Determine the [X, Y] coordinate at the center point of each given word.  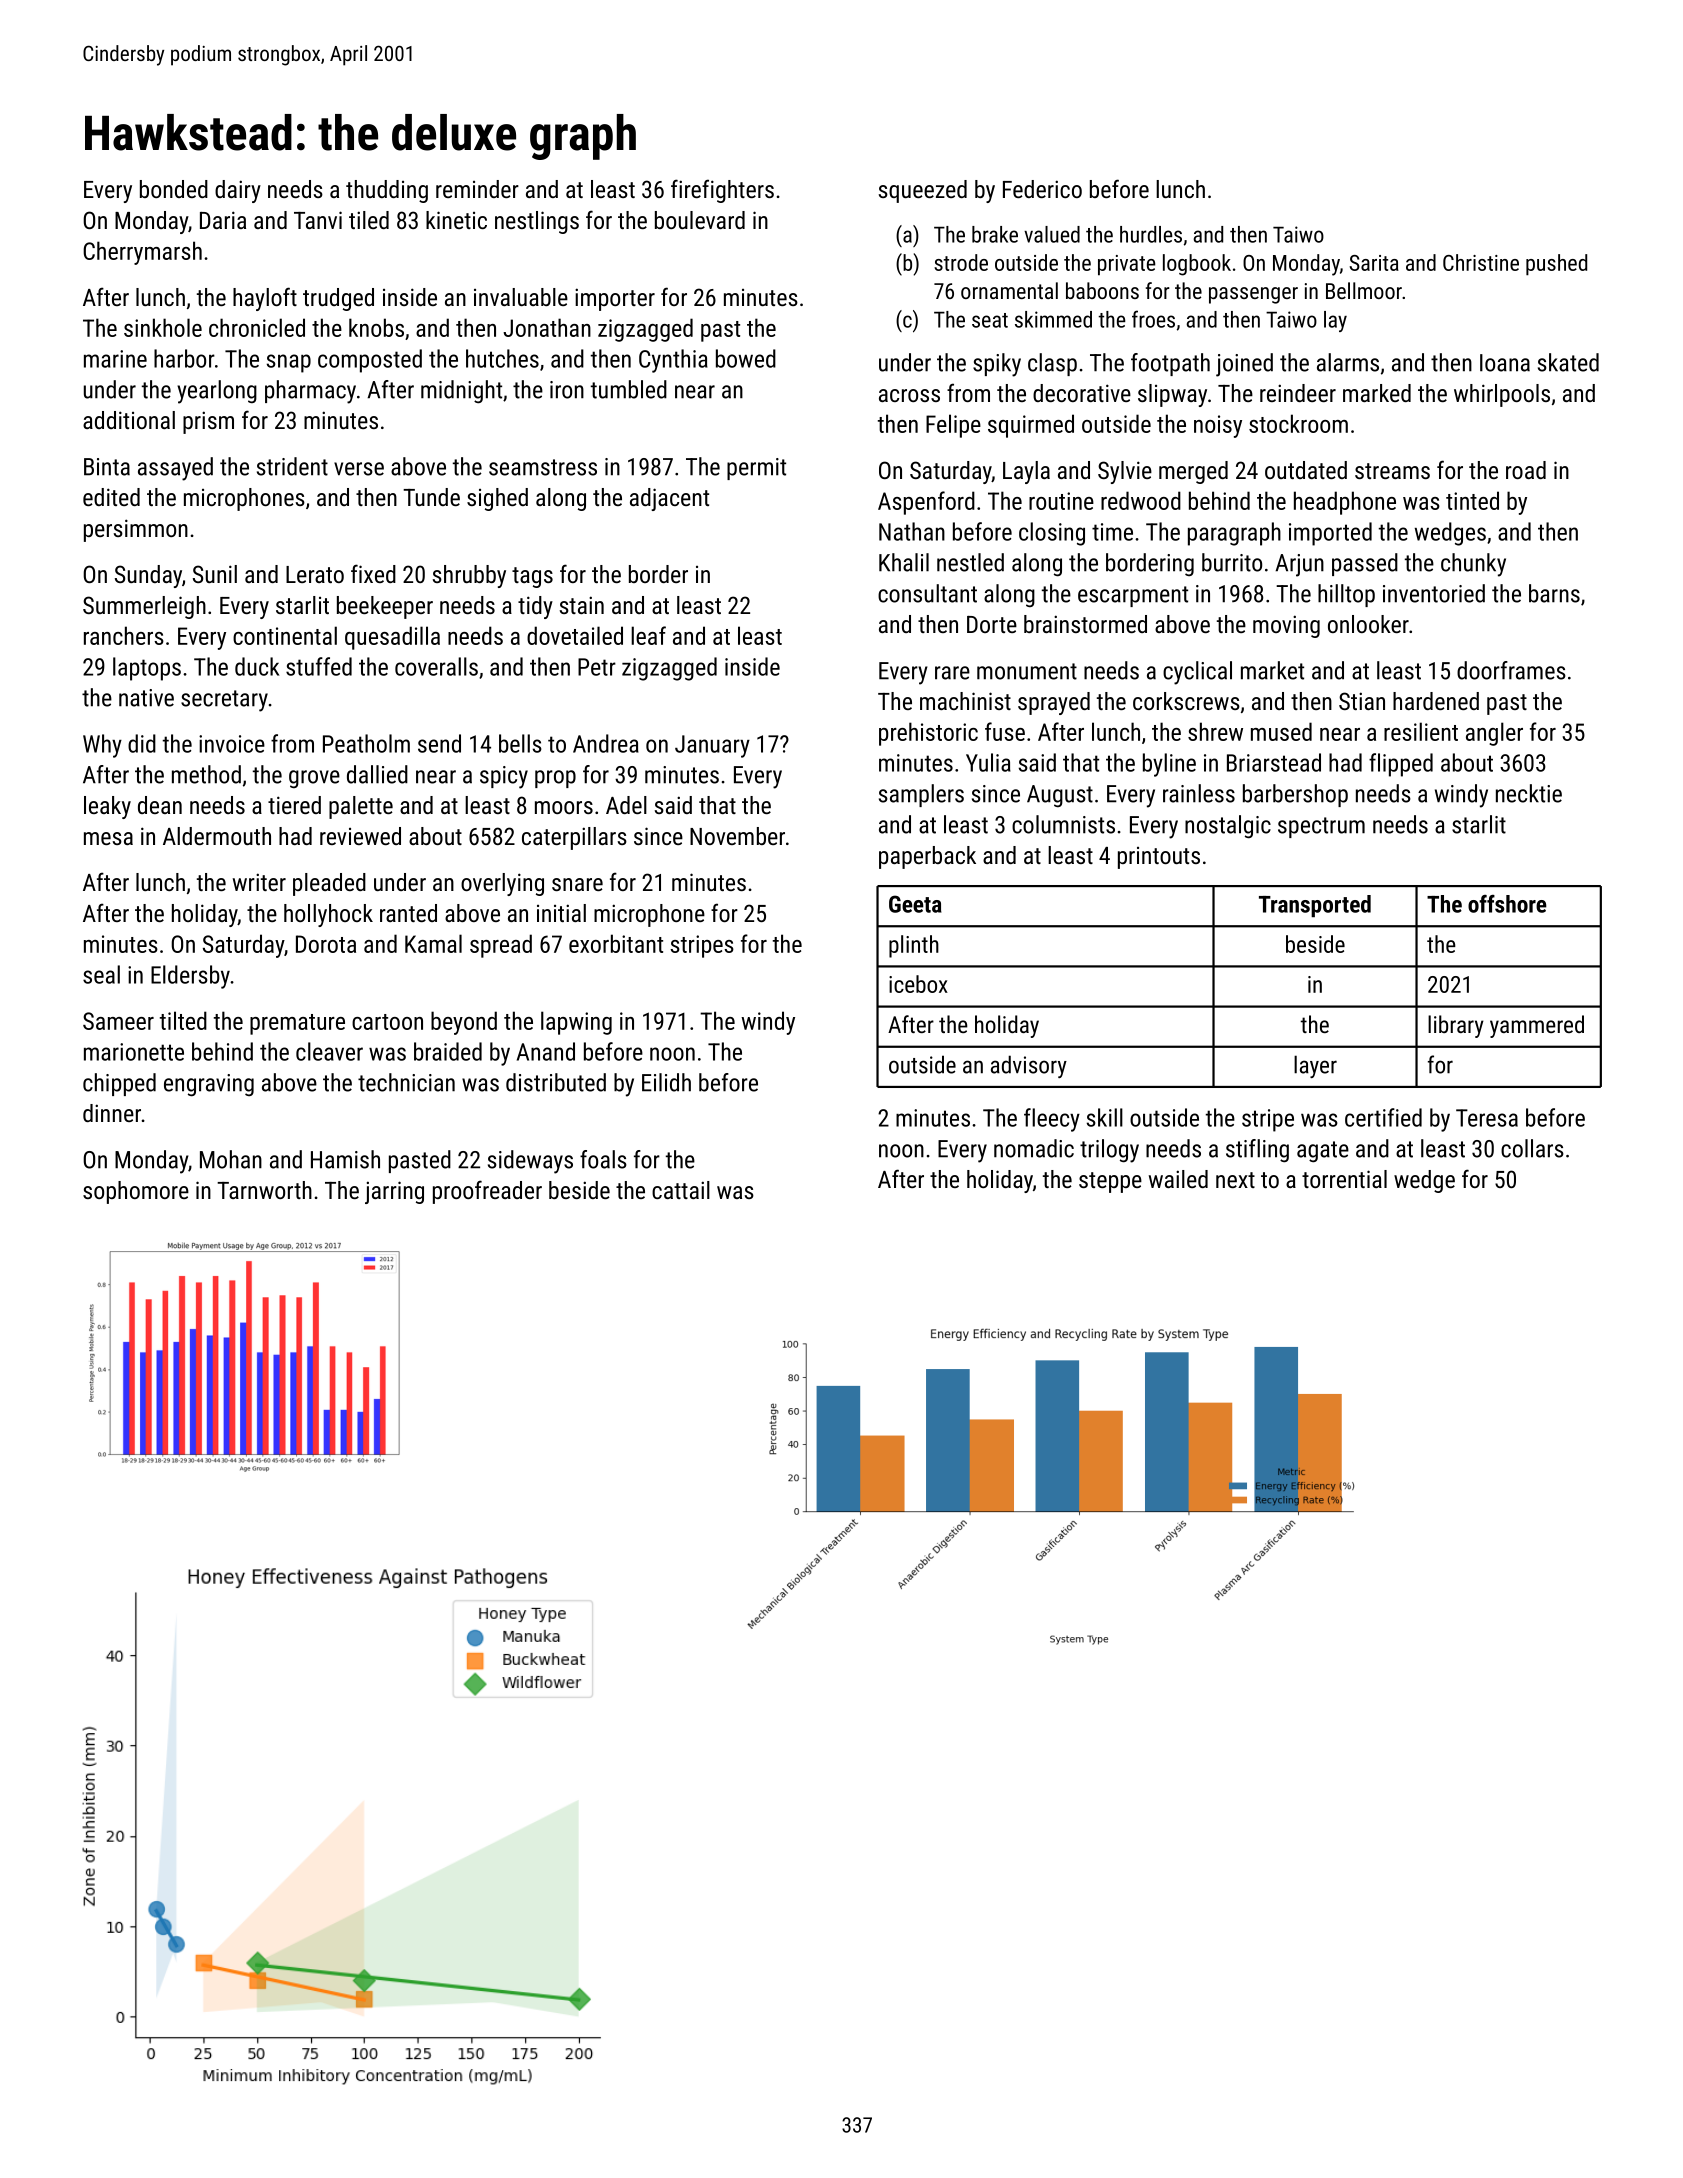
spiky [997, 365]
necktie [1529, 793]
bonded [174, 189]
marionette [134, 1052]
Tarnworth [264, 1190]
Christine [1481, 262]
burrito [1232, 562]
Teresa [1487, 1118]
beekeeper [385, 607]
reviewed [360, 836]
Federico [1042, 189]
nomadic [1034, 1148]
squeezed [923, 191]
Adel [626, 805]
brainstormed [1085, 624]
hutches [502, 358]
